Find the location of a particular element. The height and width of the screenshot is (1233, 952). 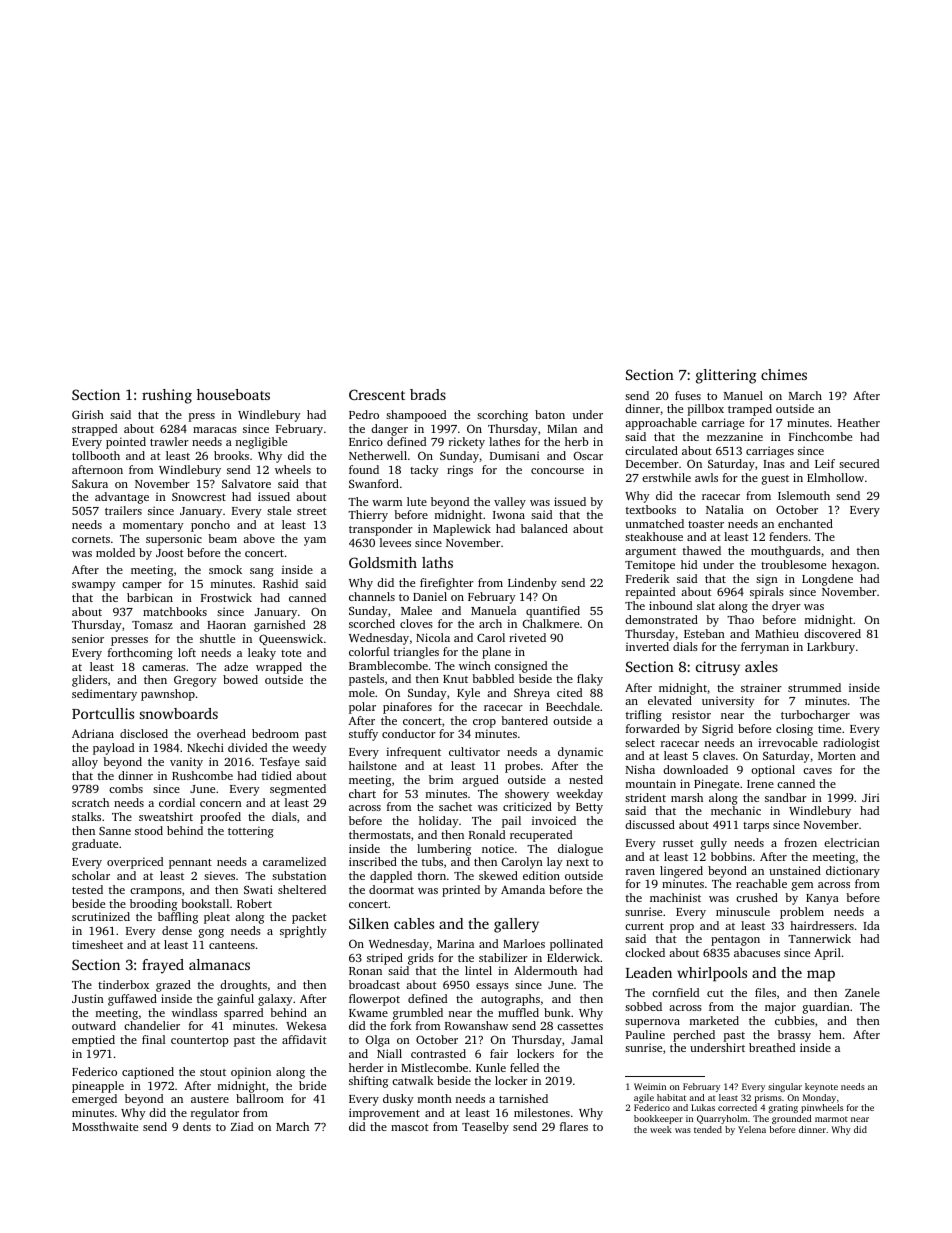

Mathieu is located at coordinates (777, 633).
